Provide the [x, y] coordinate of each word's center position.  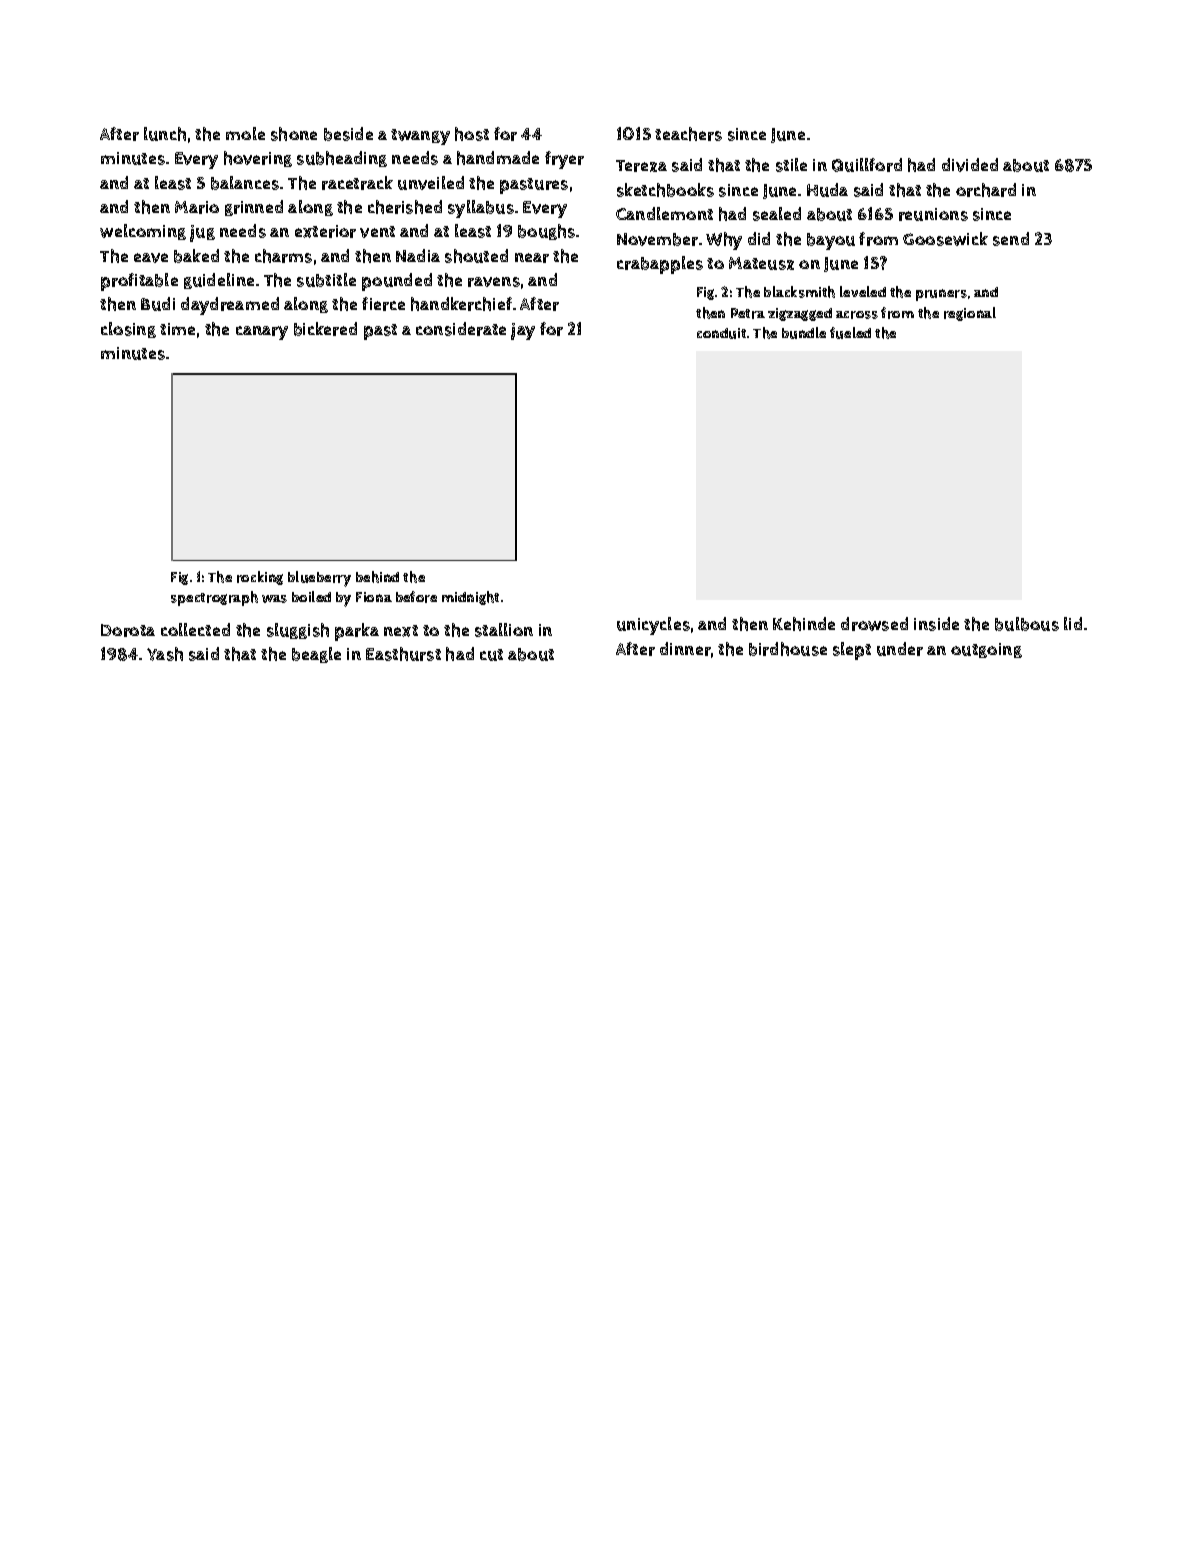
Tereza [641, 166]
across [857, 315]
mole [245, 133]
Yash [165, 654]
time [177, 329]
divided [970, 165]
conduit [721, 333]
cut [491, 655]
